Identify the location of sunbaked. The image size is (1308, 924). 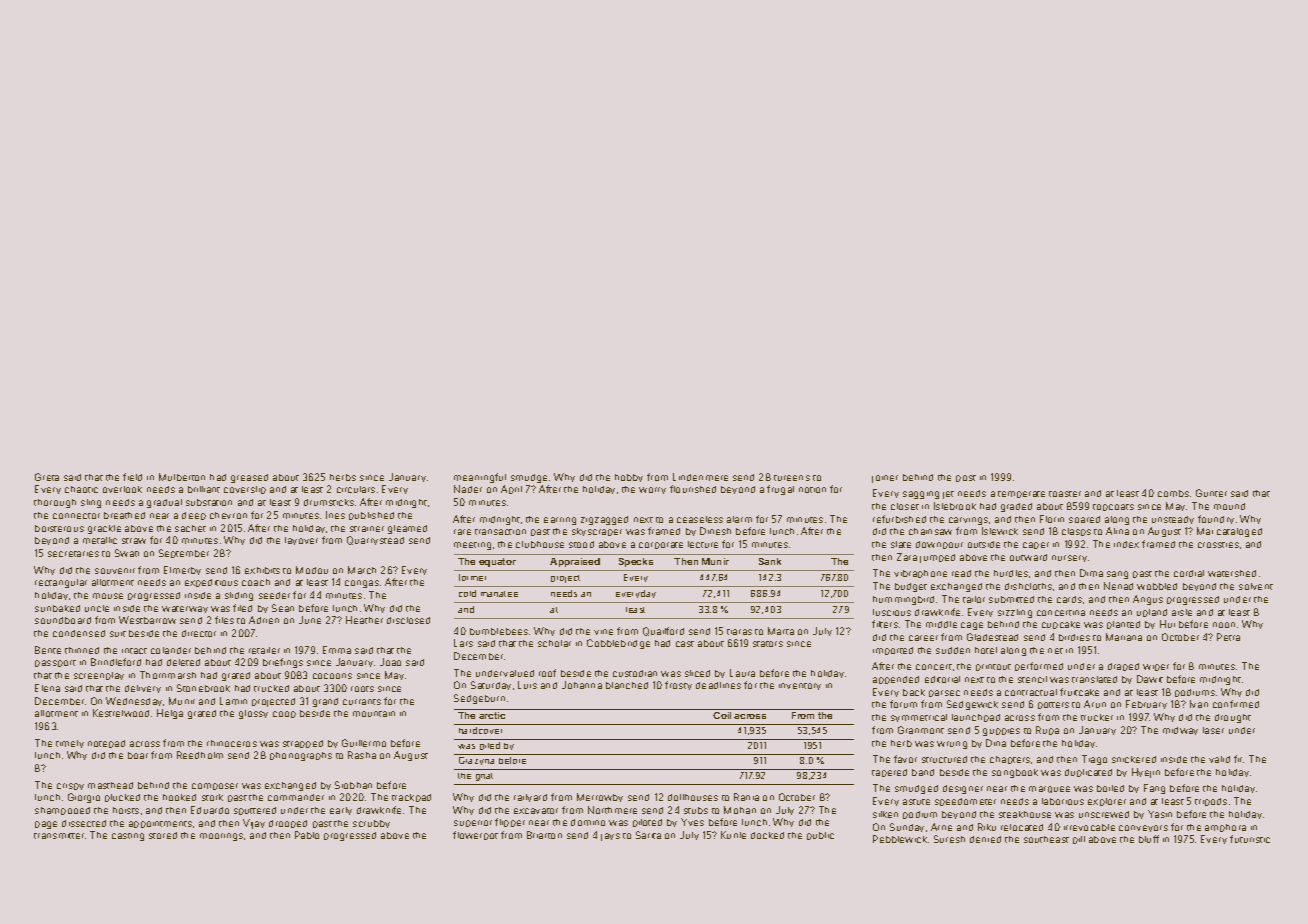
(57, 608).
